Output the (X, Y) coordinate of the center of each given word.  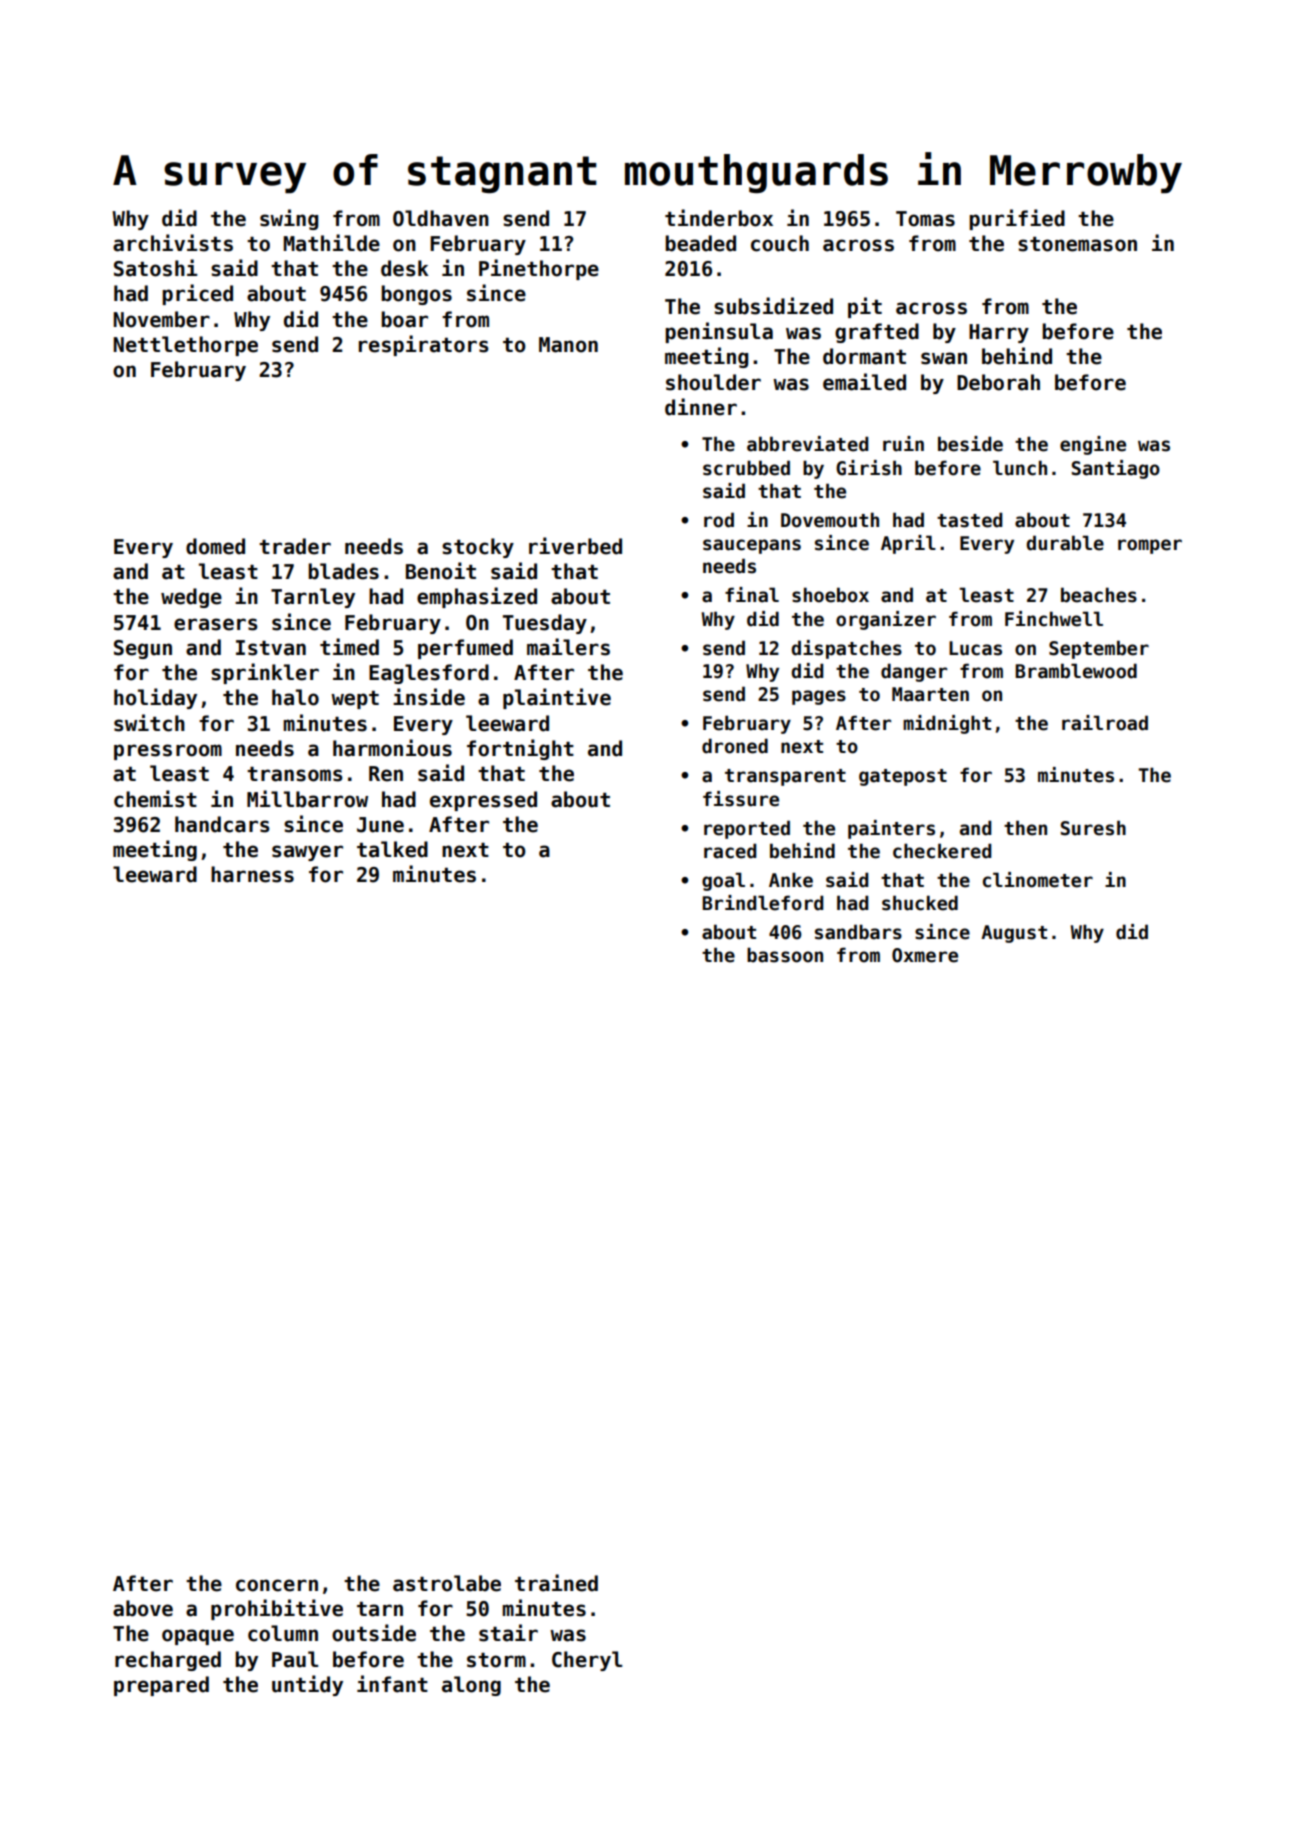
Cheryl (587, 1661)
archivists (173, 243)
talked (392, 849)
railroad (1105, 723)
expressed (483, 801)
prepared (161, 1686)
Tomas (925, 219)
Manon (568, 345)
